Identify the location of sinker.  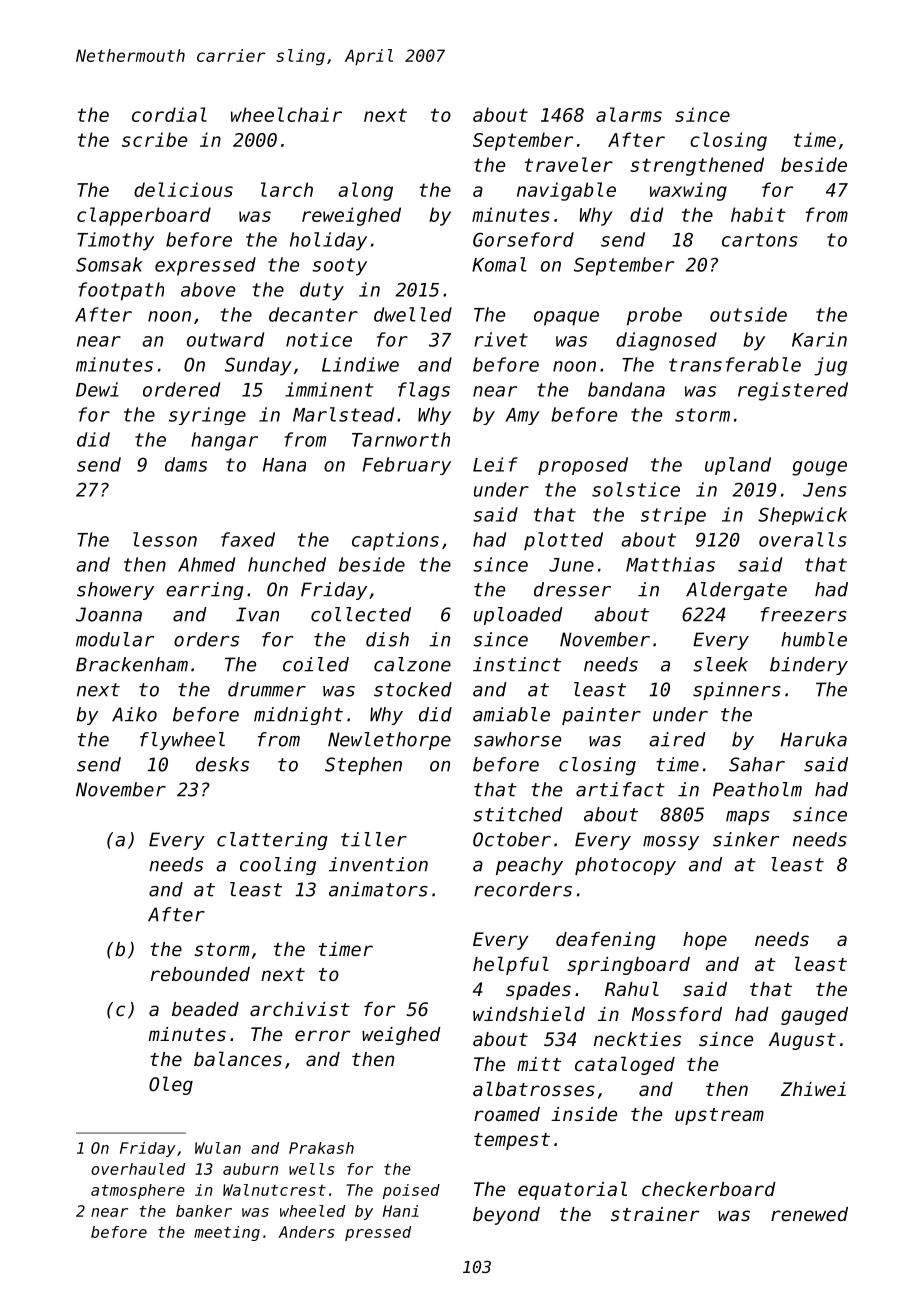
(746, 839).
